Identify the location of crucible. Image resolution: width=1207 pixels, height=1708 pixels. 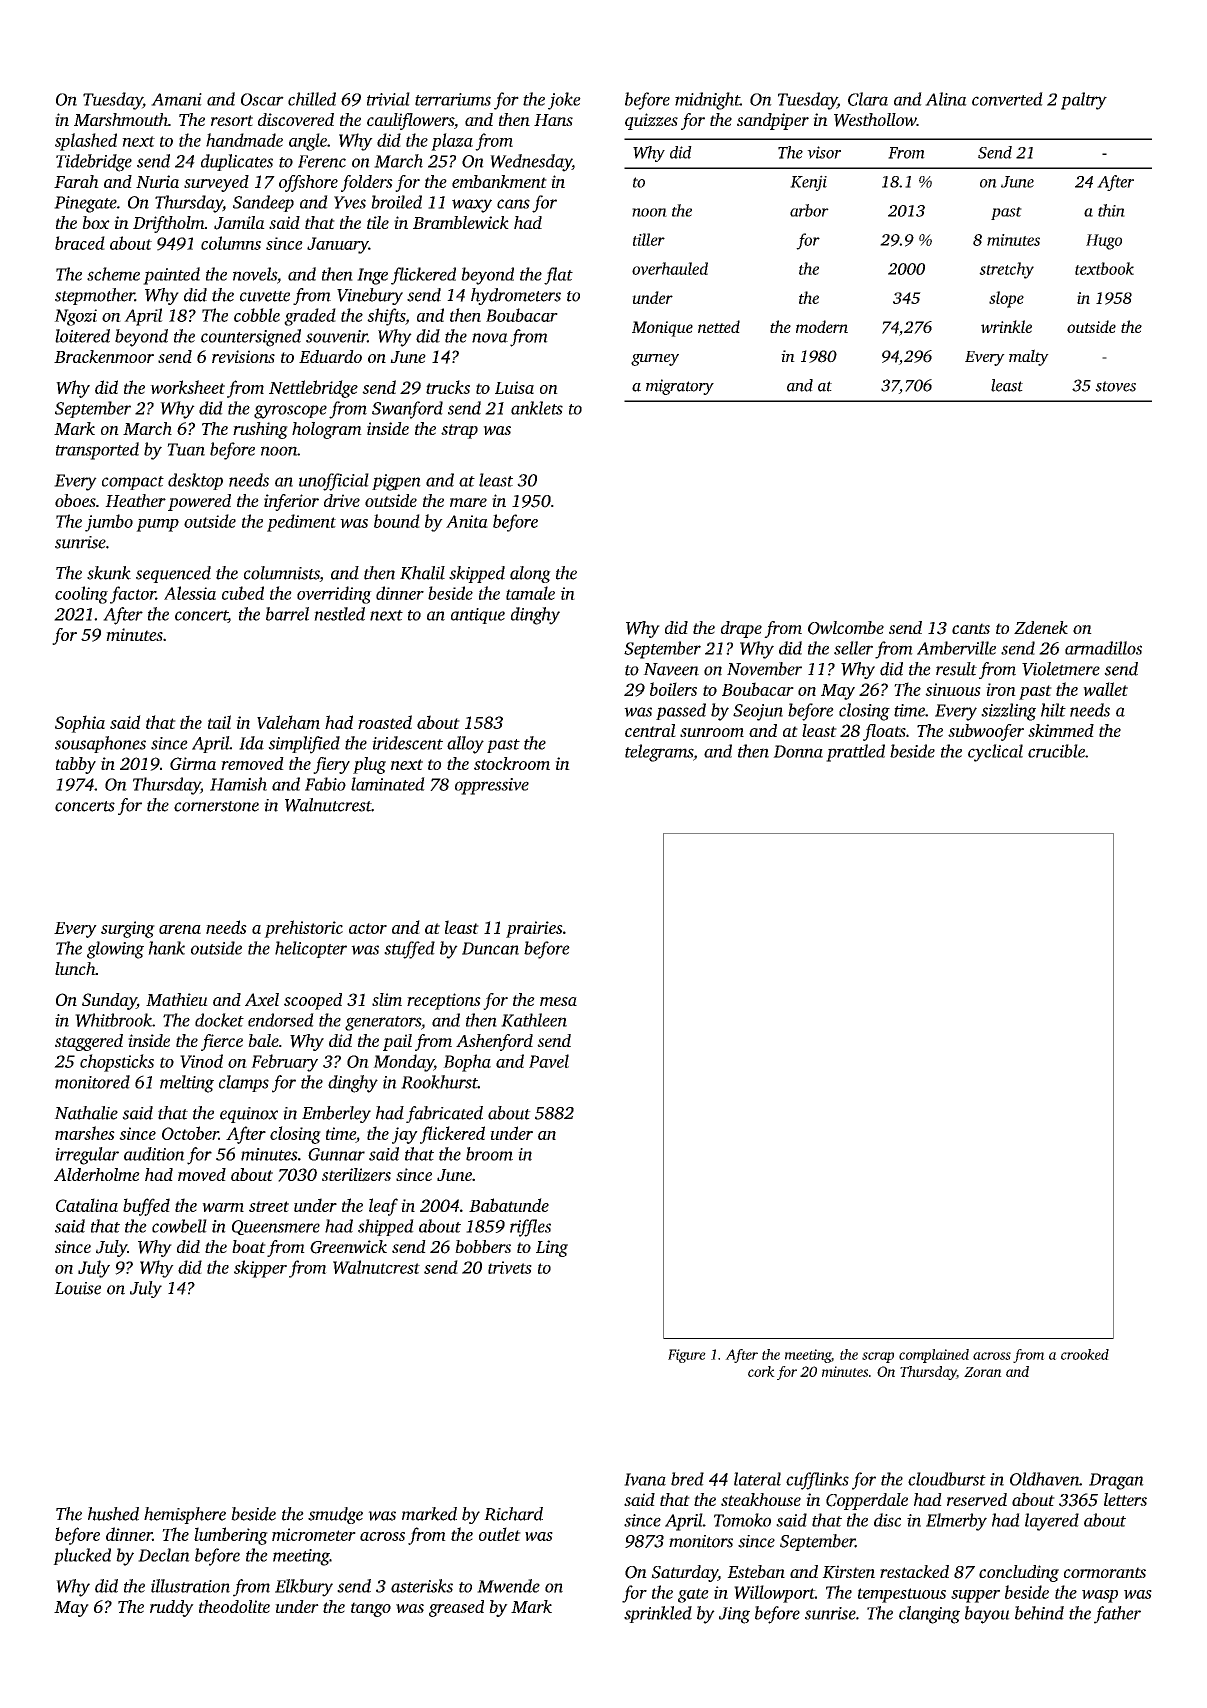
(1056, 751).
